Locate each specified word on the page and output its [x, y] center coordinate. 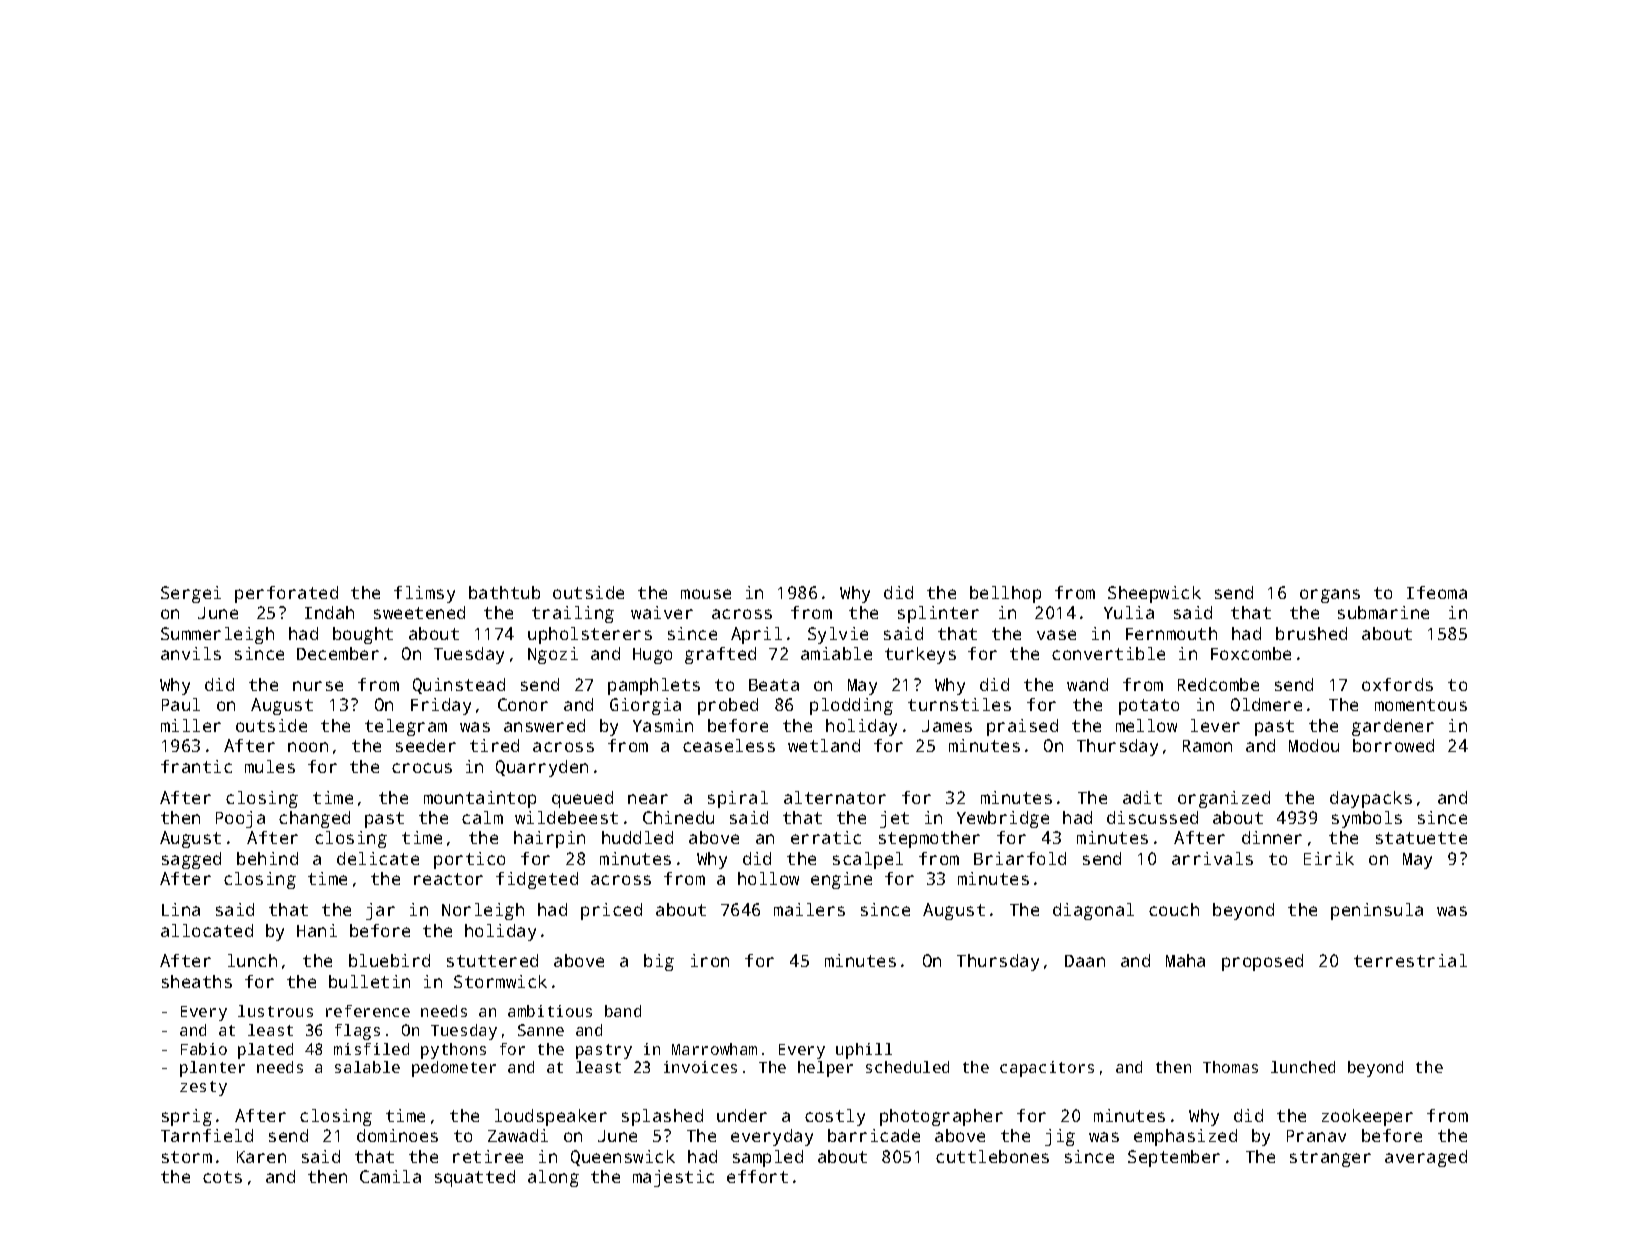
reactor [448, 879]
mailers [809, 909]
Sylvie [838, 635]
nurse [318, 686]
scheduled [907, 1067]
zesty [203, 1088]
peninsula [1377, 911]
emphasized [1185, 1137]
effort [757, 1176]
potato [1149, 707]
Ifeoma [1437, 592]
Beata [774, 685]
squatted [475, 1178]
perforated [286, 594]
